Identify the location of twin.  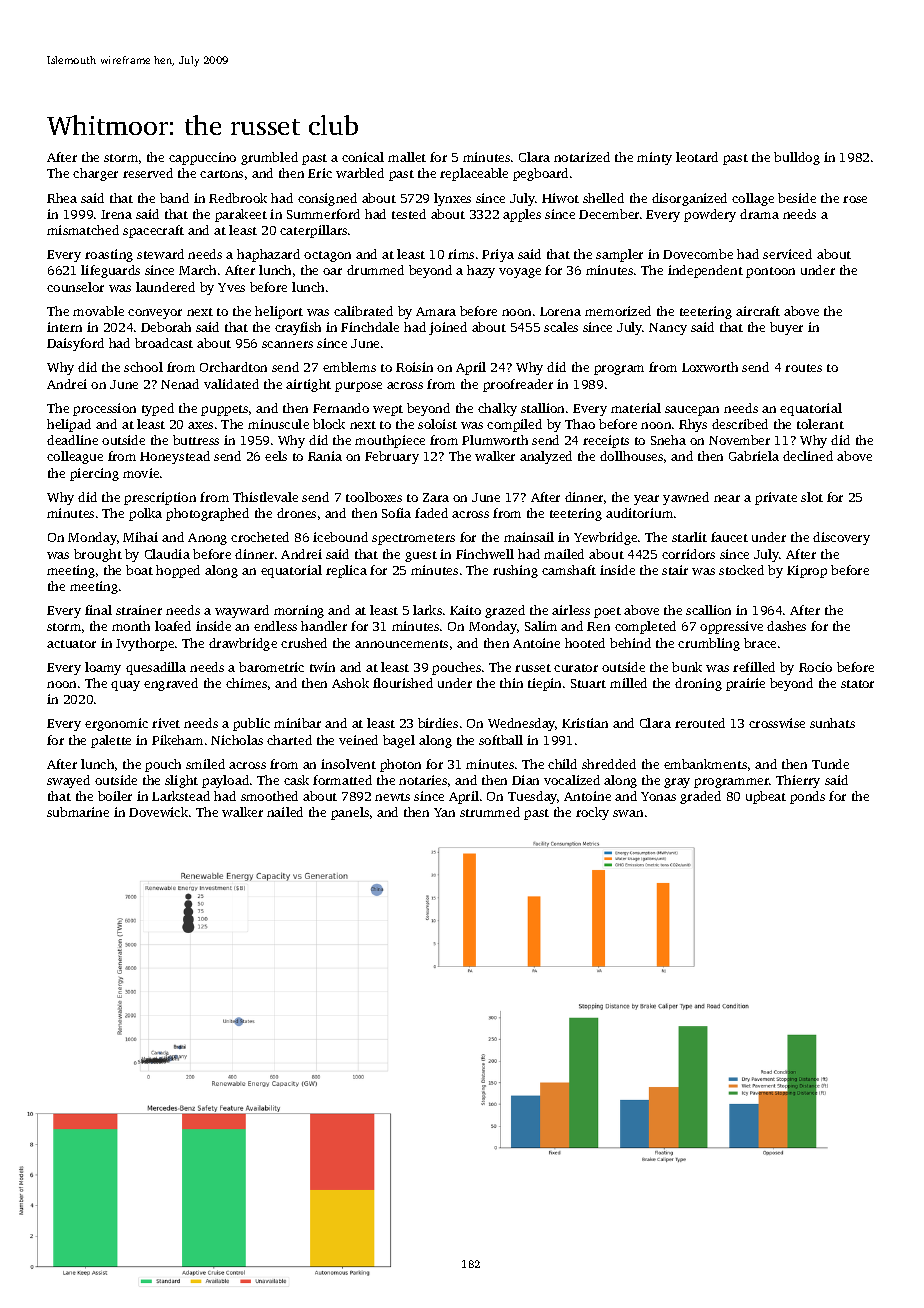
(322, 667).
